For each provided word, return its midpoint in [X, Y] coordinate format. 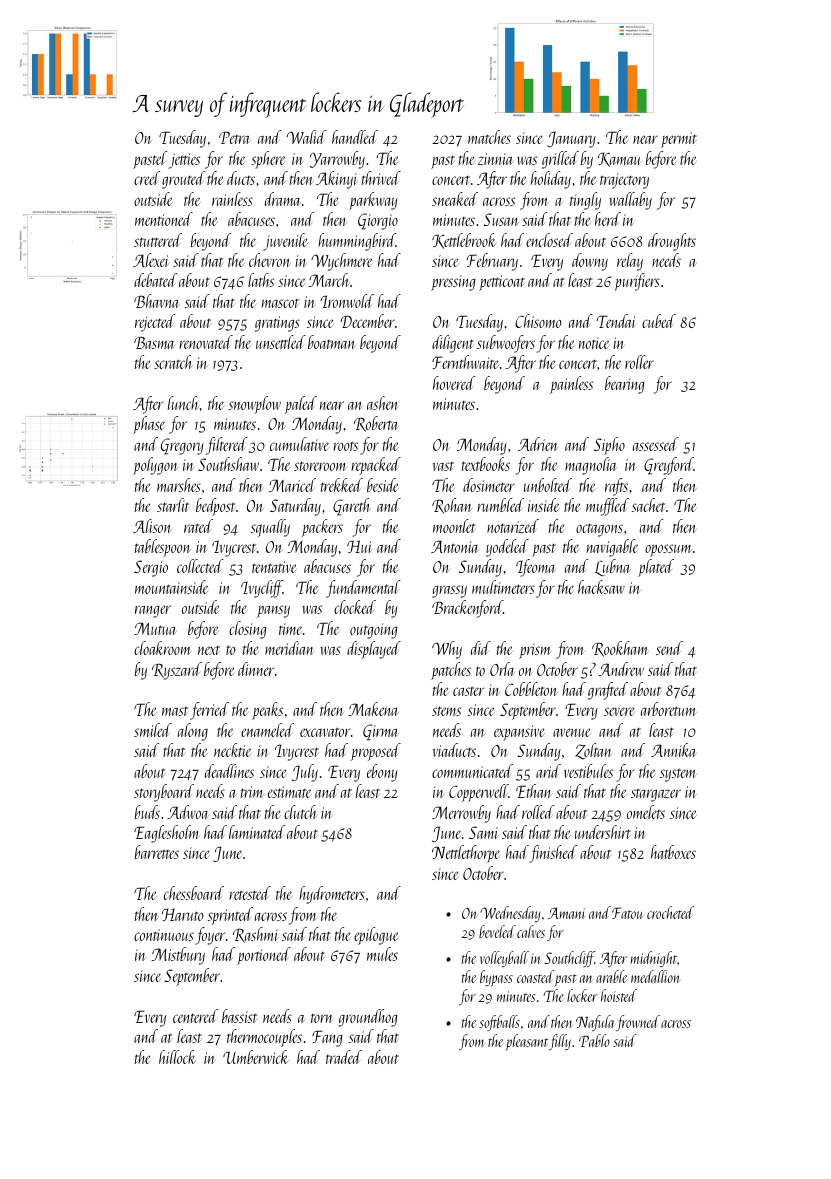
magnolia [590, 466]
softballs [499, 1023]
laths [261, 280]
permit [679, 140]
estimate [289, 792]
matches [489, 137]
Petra [234, 137]
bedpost [215, 507]
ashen [383, 403]
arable [611, 976]
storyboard [164, 793]
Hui [359, 546]
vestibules [588, 771]
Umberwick [256, 1057]
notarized [513, 526]
